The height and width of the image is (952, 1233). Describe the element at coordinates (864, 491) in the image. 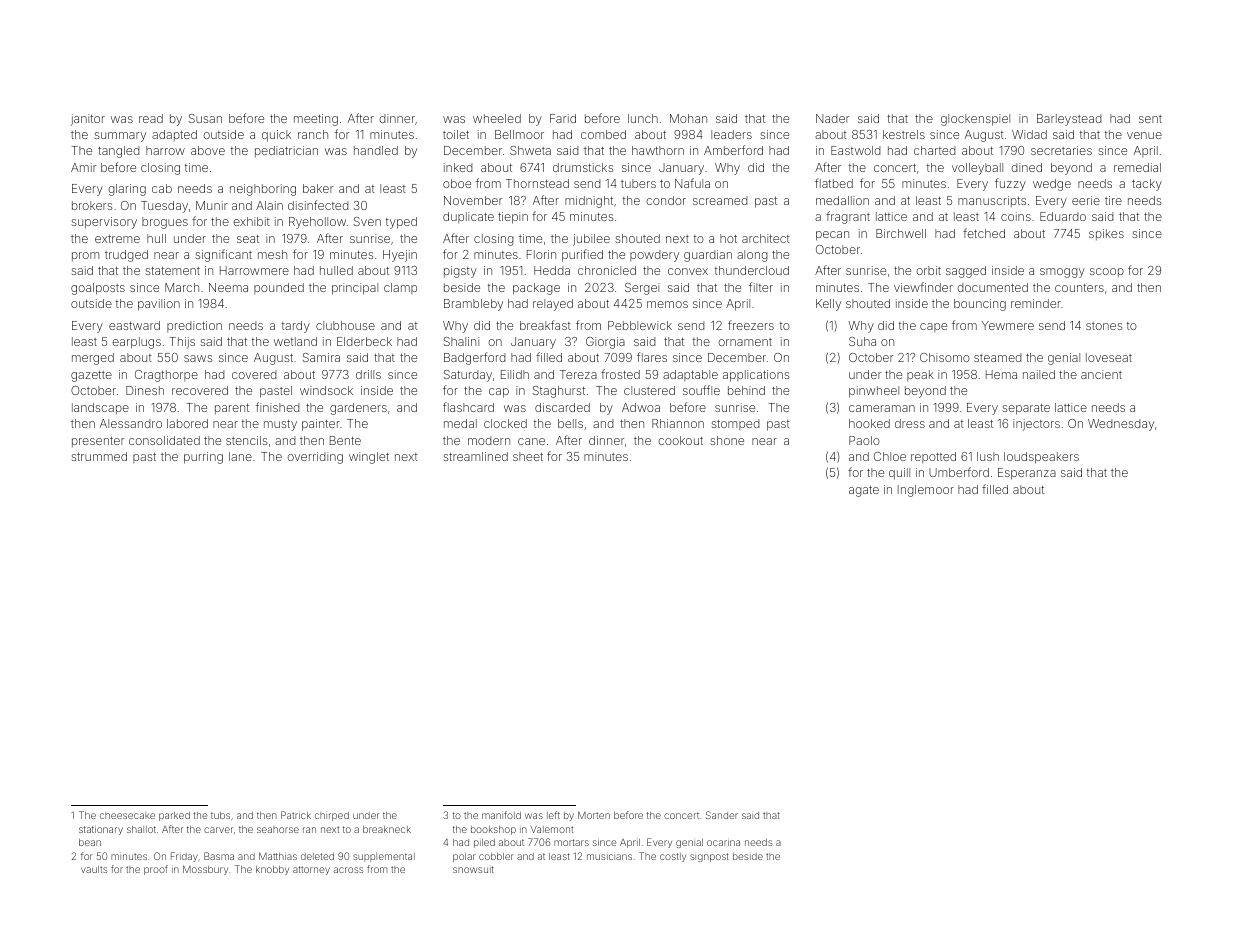

I see `agate` at that location.
